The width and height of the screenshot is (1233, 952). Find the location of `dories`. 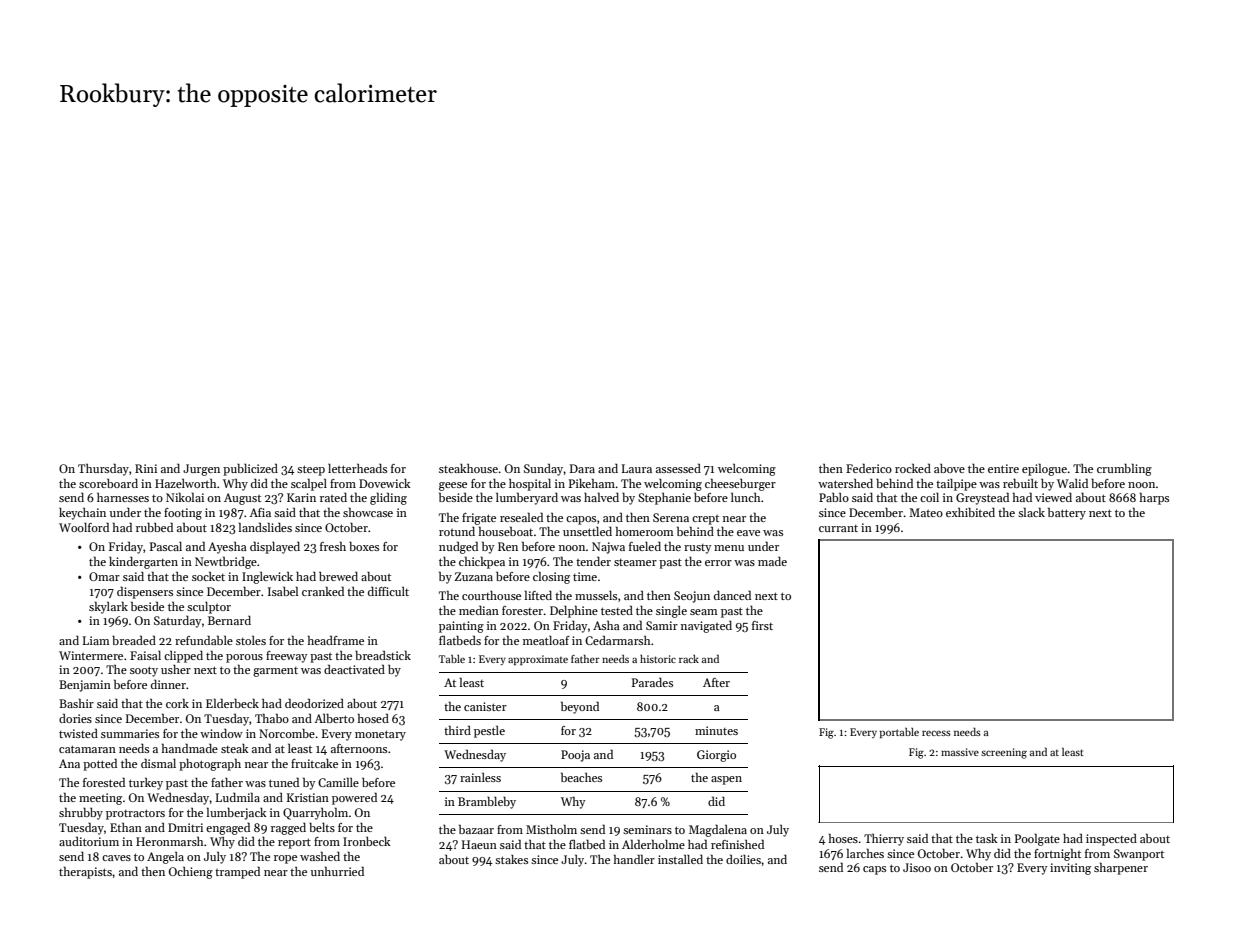

dories is located at coordinates (75, 718).
